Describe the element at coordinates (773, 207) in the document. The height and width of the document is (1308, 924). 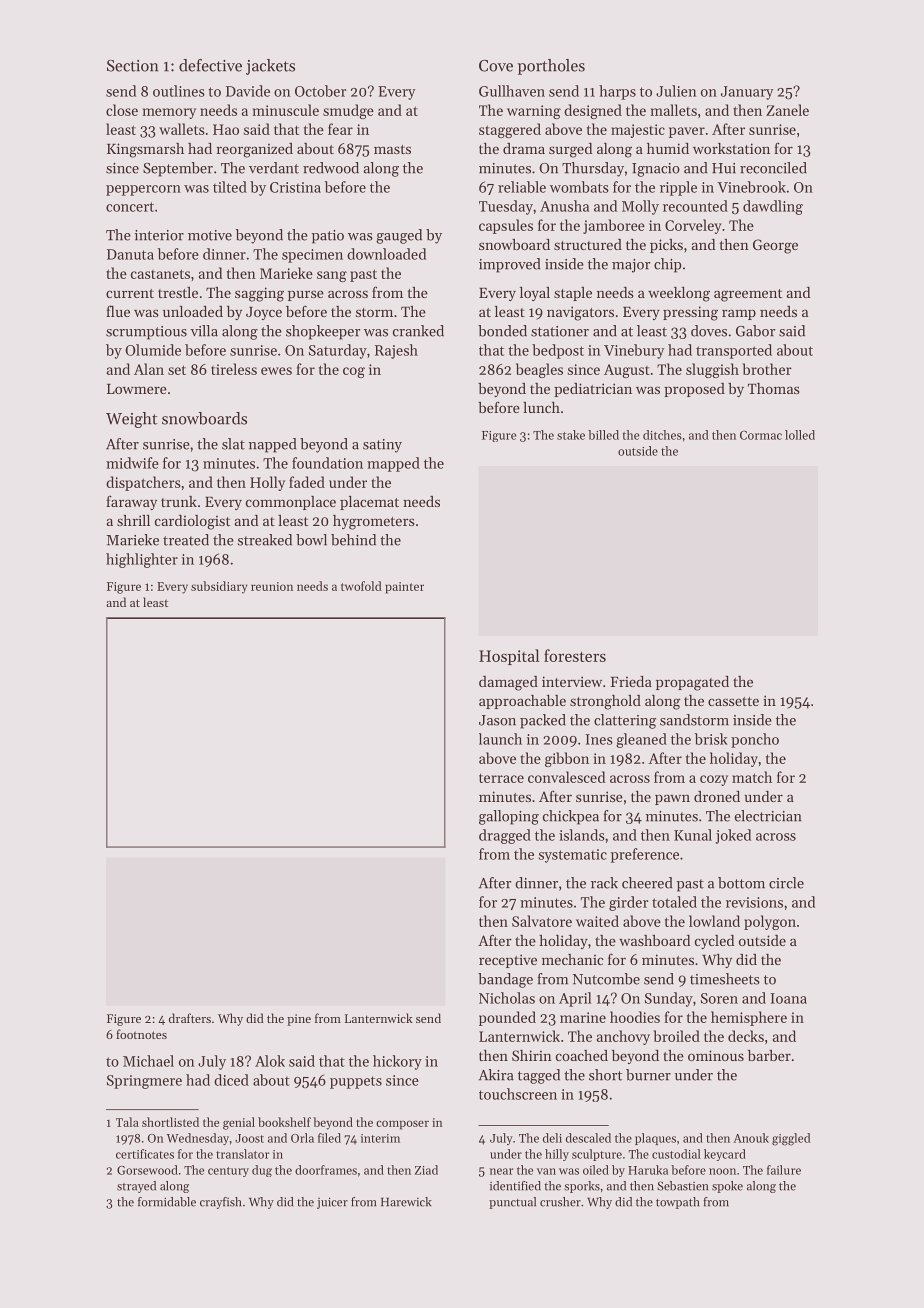
I see `dawdling` at that location.
